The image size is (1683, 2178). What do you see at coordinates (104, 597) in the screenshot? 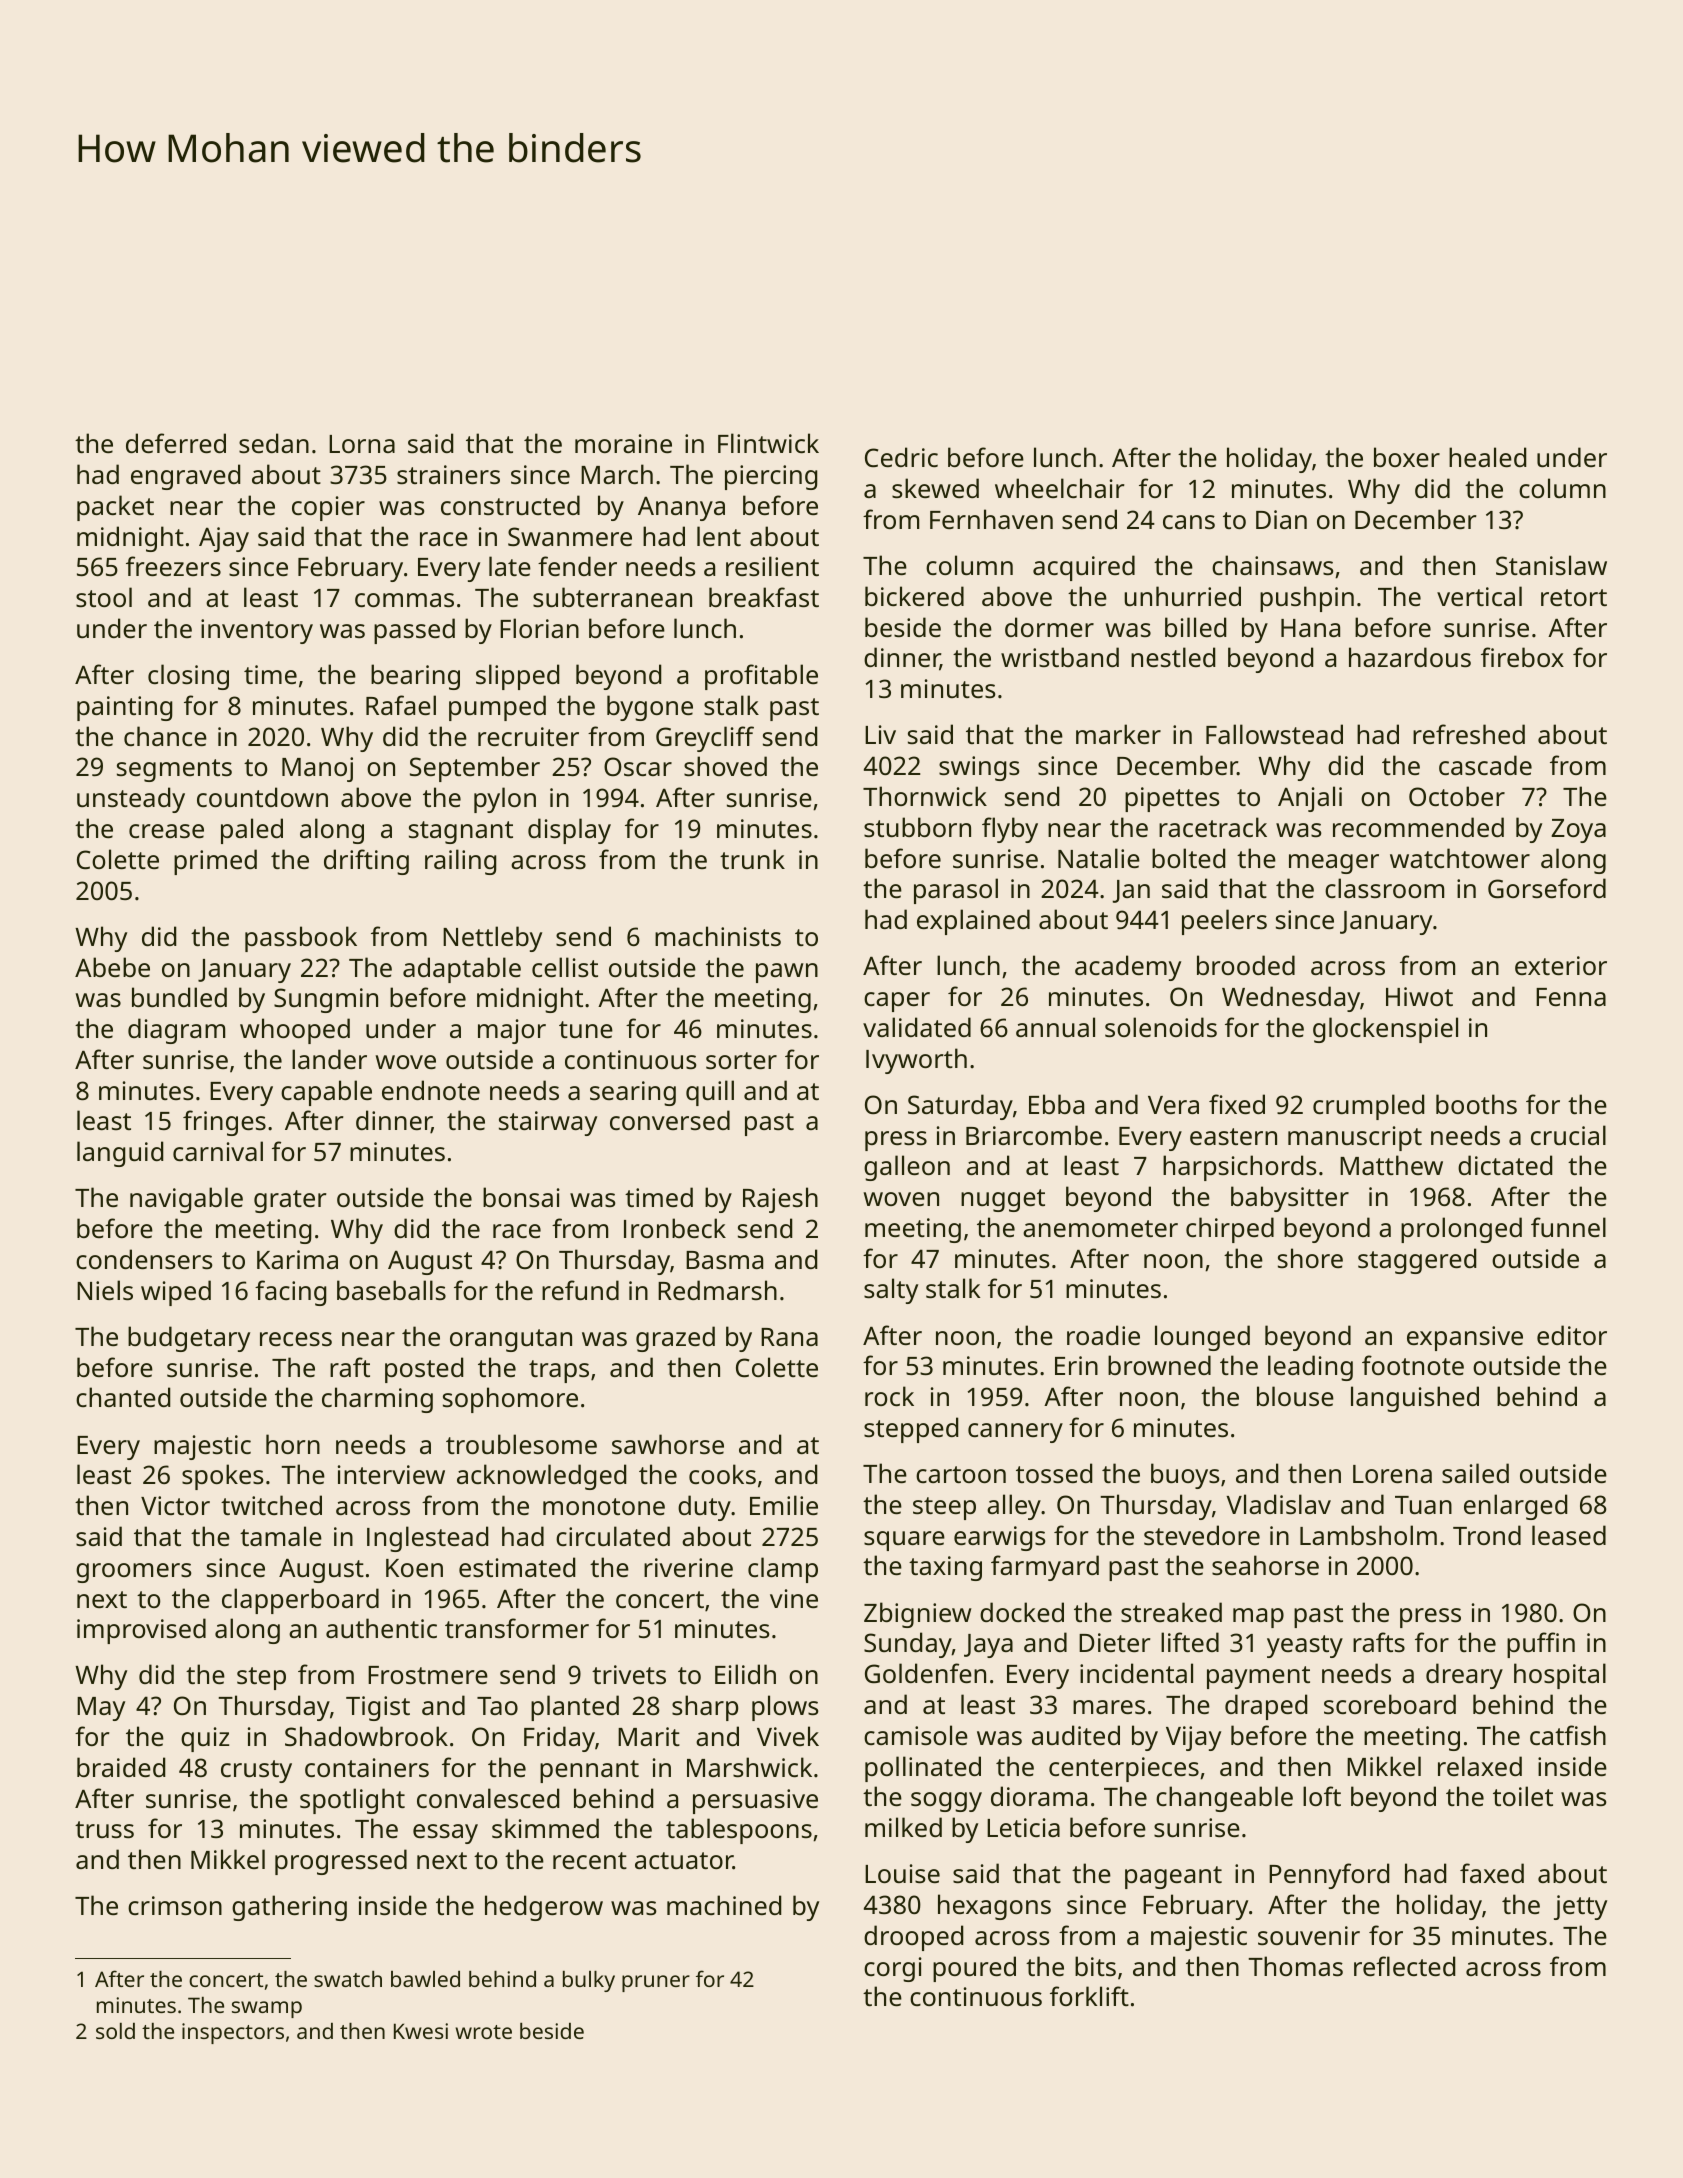
I see `stool` at bounding box center [104, 597].
